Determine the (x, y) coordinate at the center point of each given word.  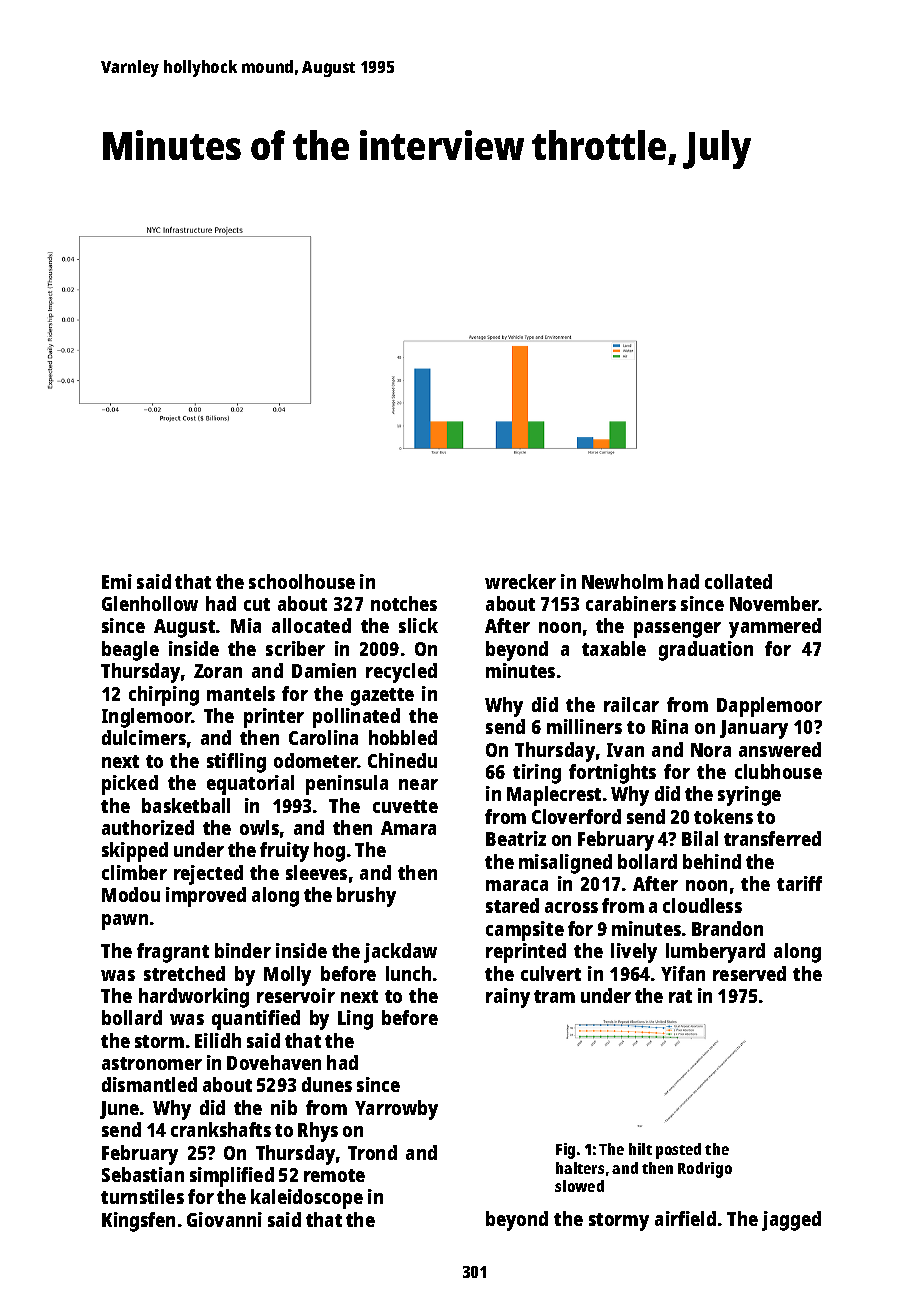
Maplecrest (554, 796)
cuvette (405, 806)
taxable (614, 648)
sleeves (316, 872)
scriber (295, 648)
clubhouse (778, 771)
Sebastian (143, 1174)
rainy (508, 998)
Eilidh (218, 1040)
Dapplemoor (769, 707)
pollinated (356, 718)
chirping (164, 696)
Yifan (683, 973)
